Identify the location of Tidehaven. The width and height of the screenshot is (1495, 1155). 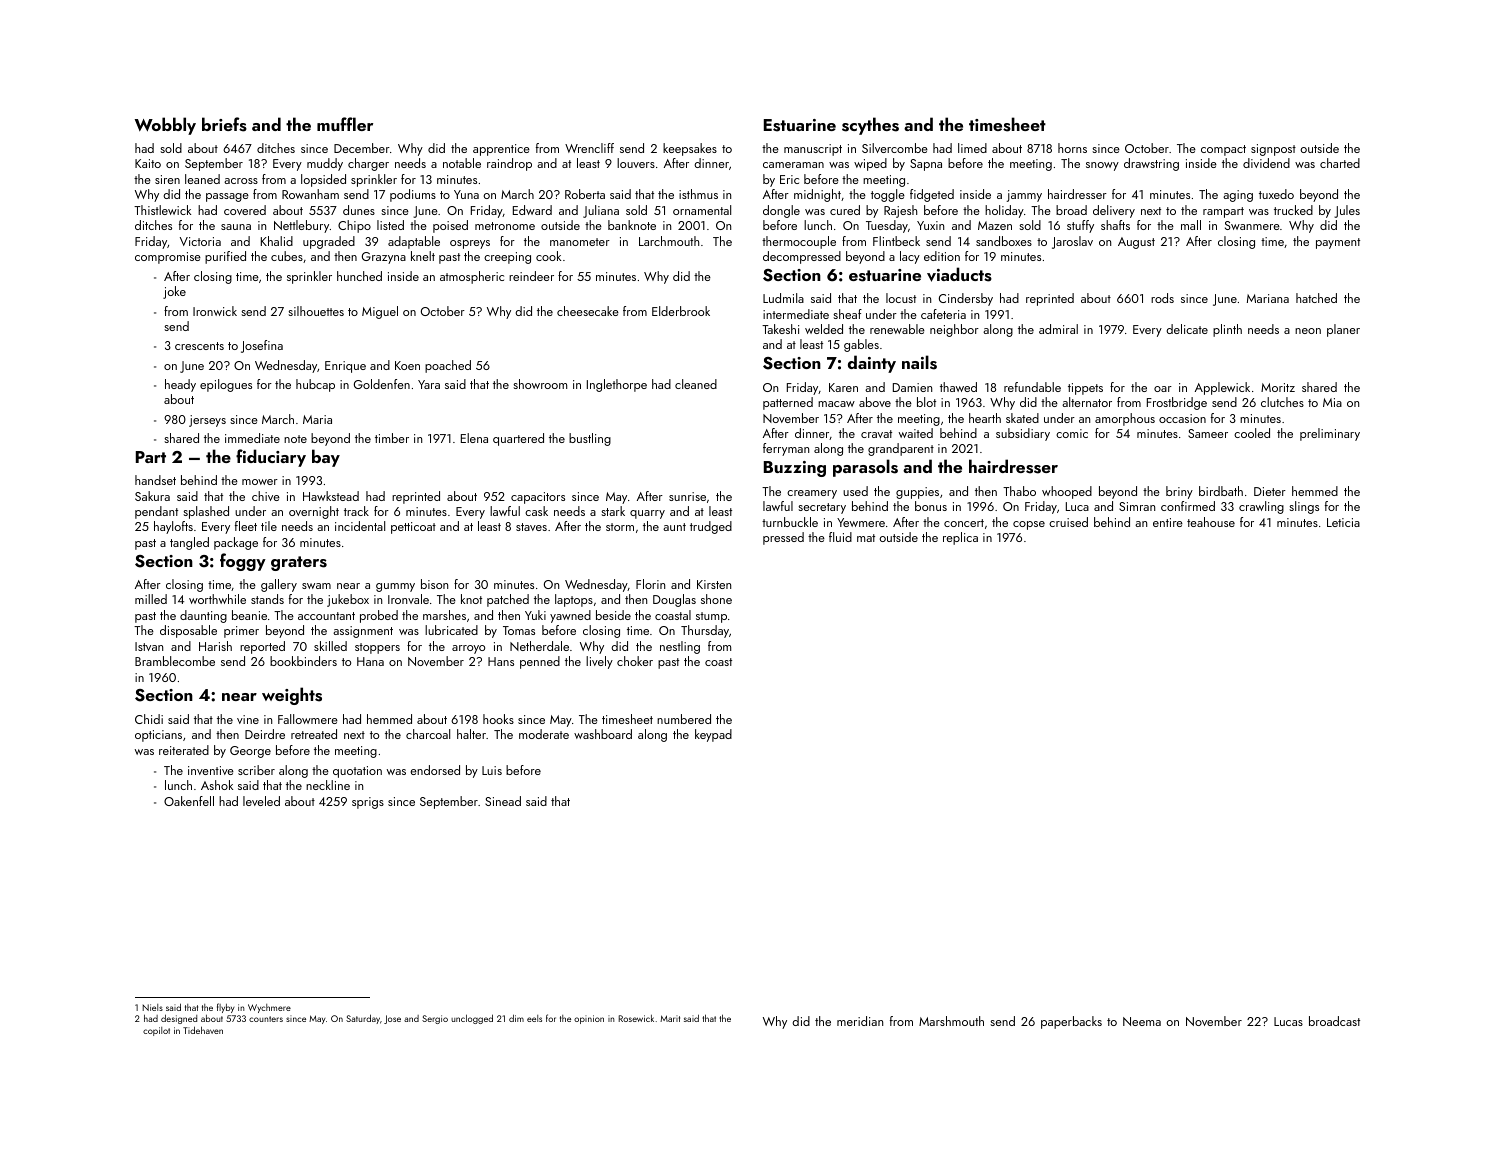
(203, 1030).
